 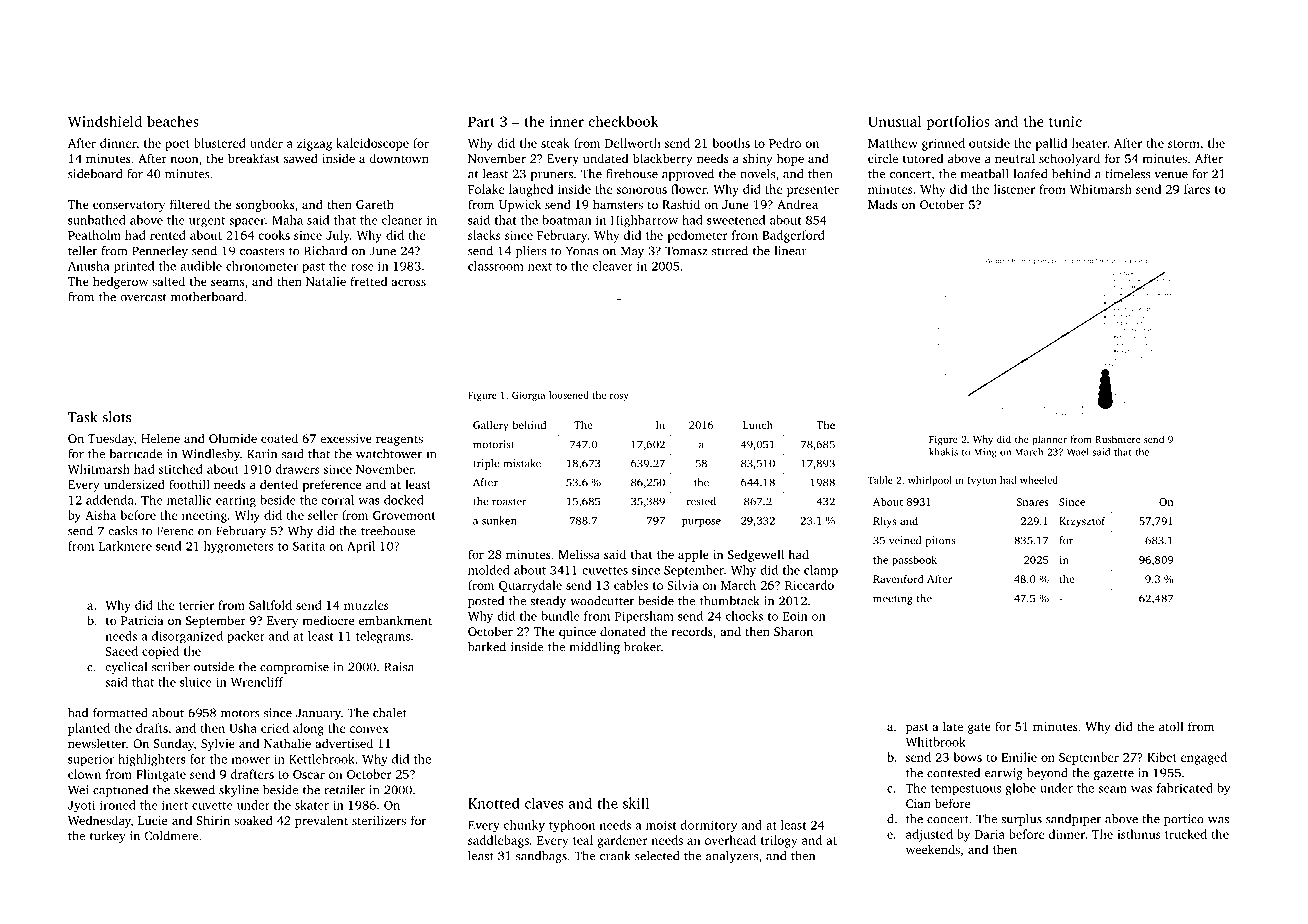 I want to click on Rushmere, so click(x=1117, y=439).
